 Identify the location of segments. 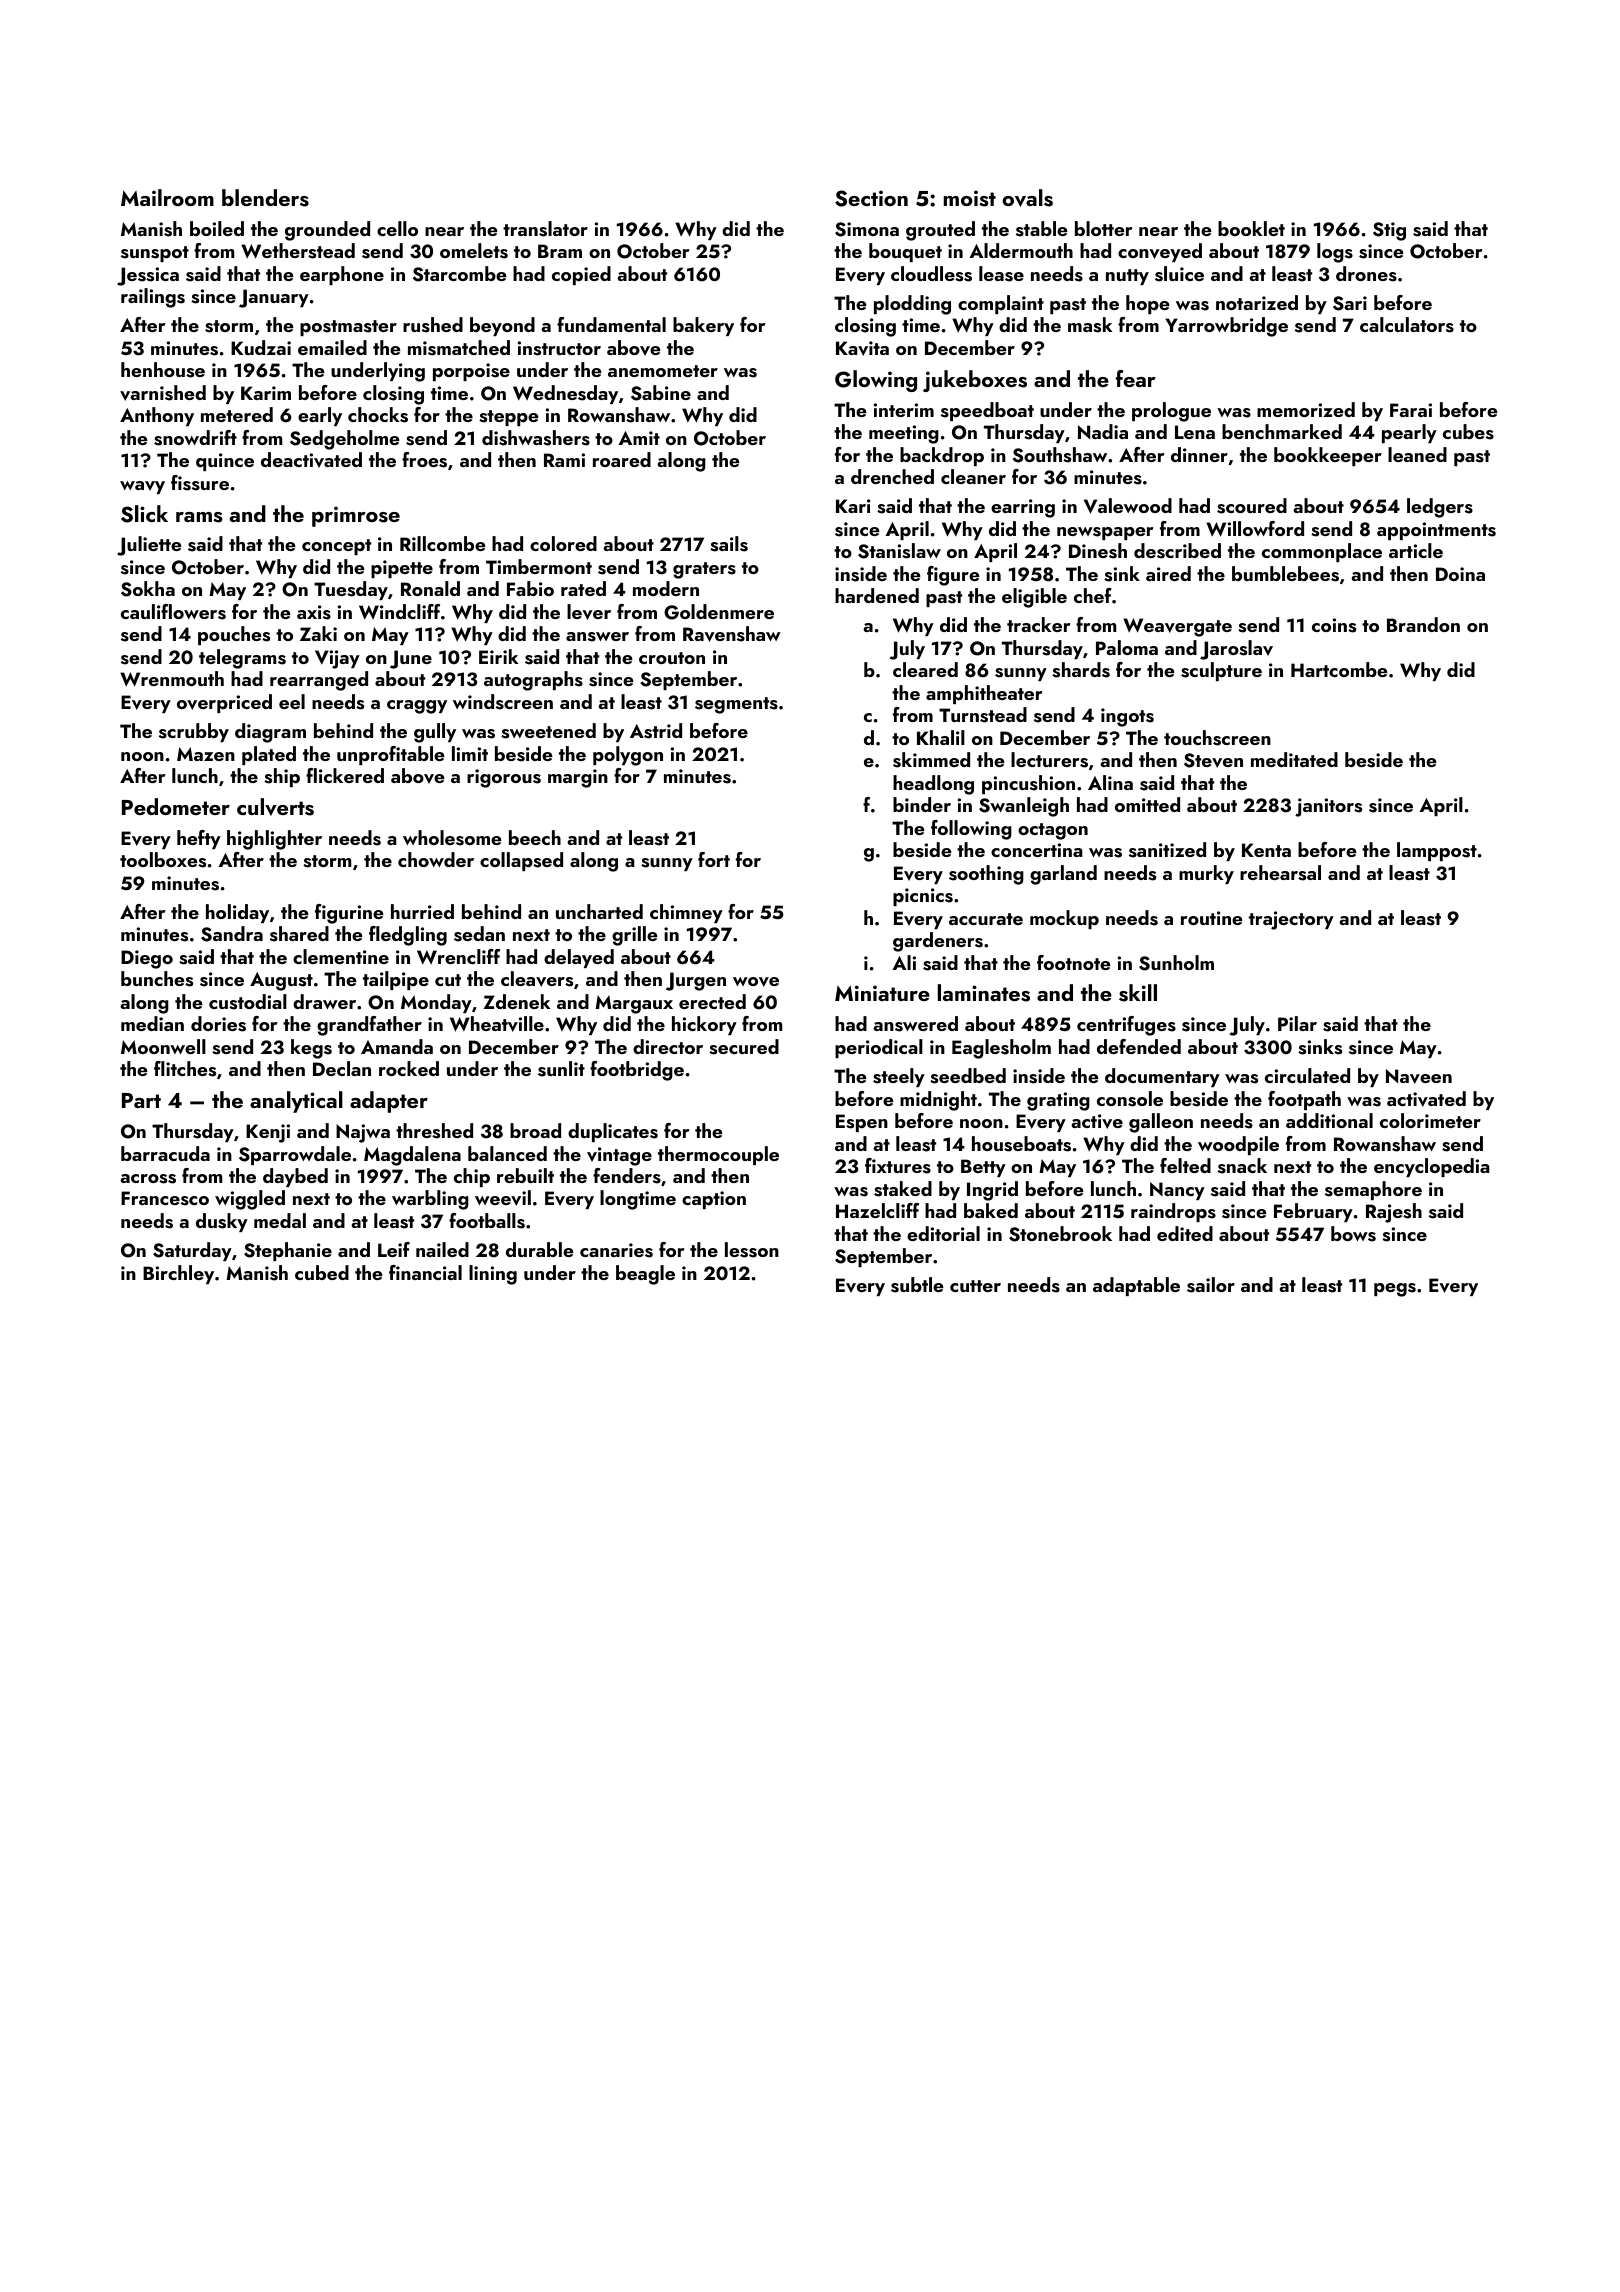
(736, 705).
